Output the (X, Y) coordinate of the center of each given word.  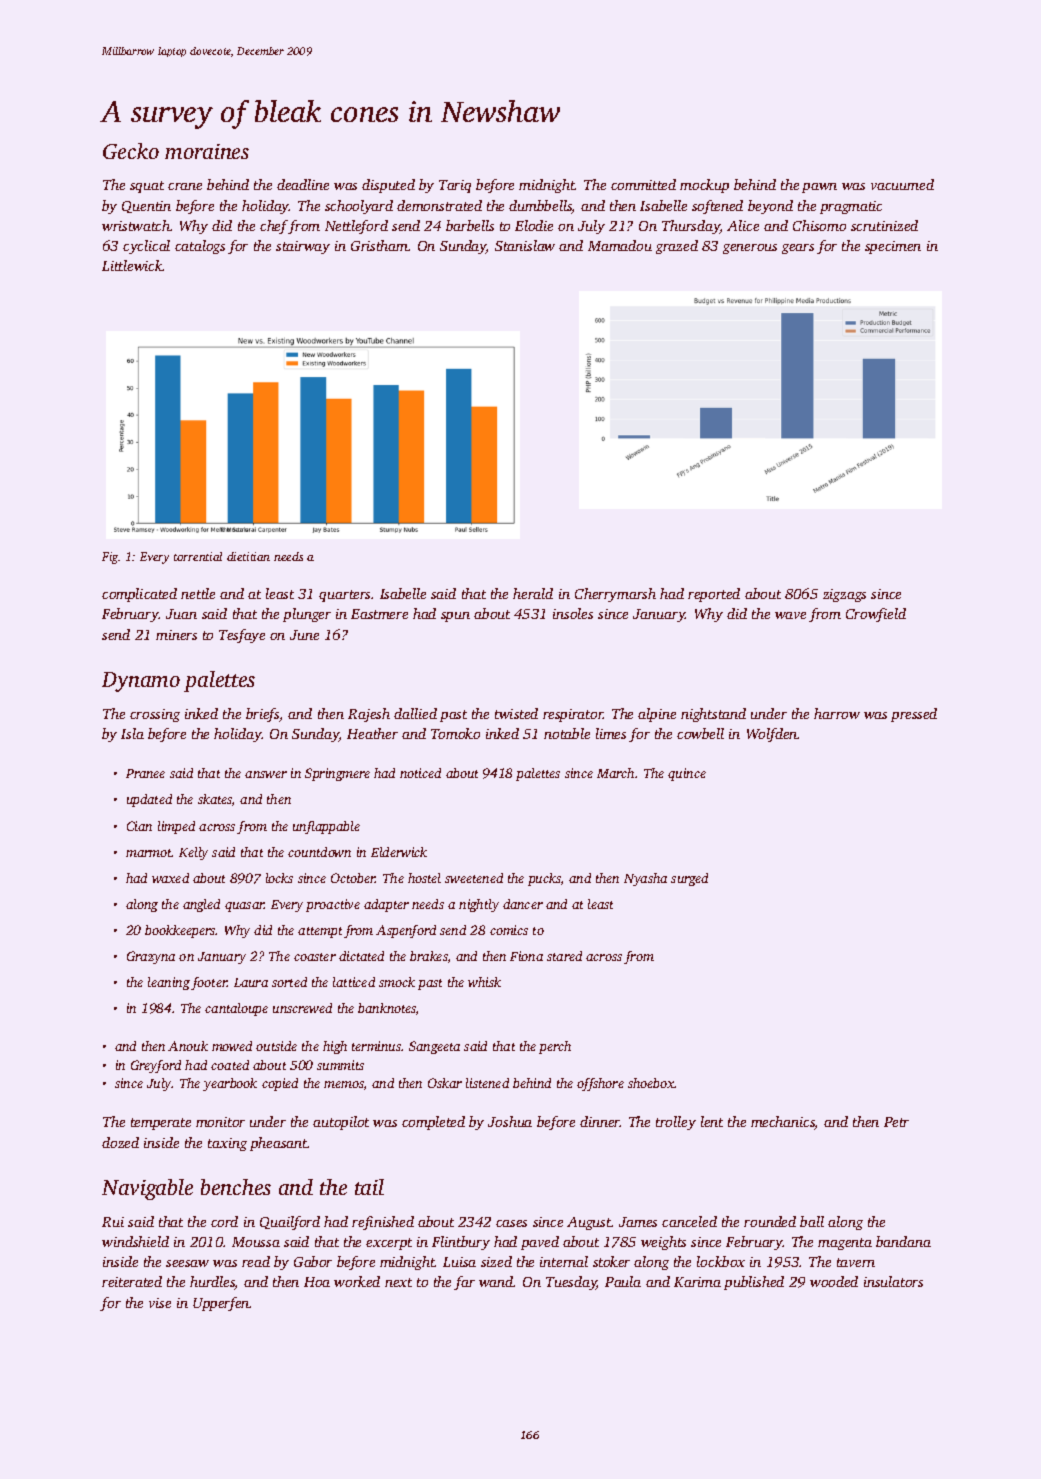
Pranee (145, 773)
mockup (704, 186)
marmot (149, 853)
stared (564, 956)
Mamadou (620, 245)
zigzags (844, 595)
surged (689, 879)
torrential (198, 556)
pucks (544, 879)
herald (533, 593)
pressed (914, 715)
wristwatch (136, 225)
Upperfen (221, 1304)
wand (496, 1281)
